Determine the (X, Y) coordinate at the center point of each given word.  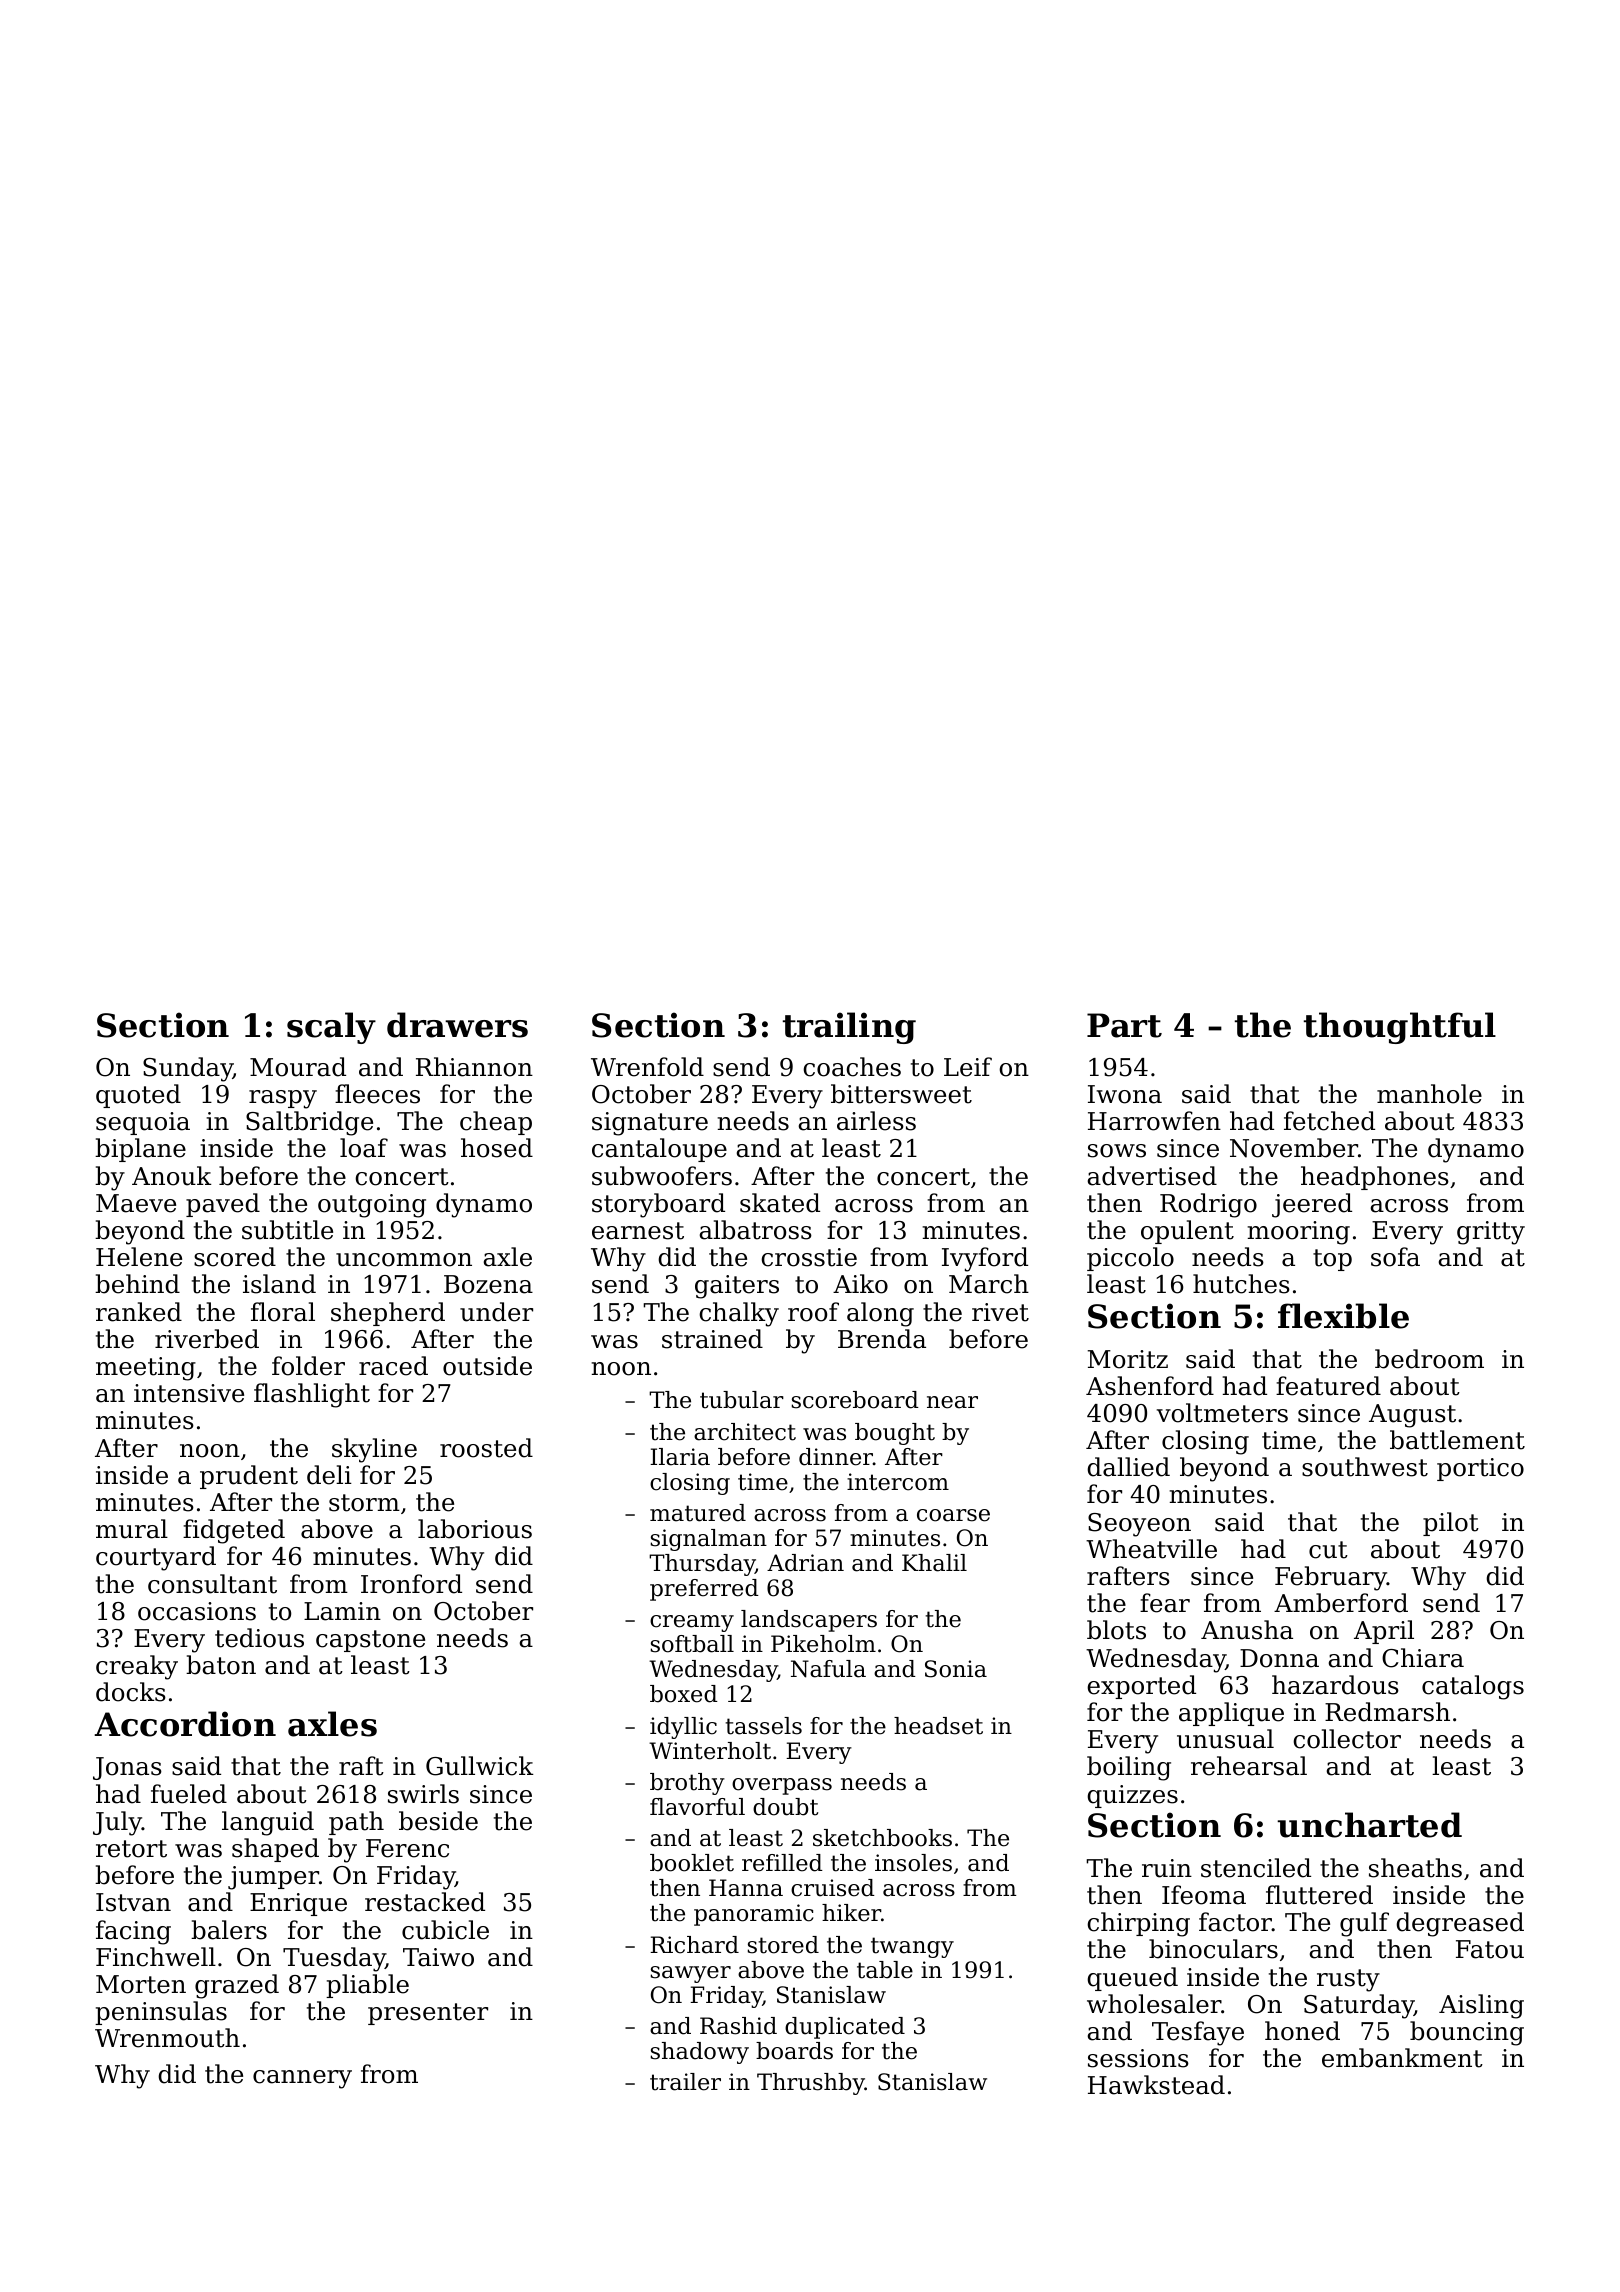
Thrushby (811, 2084)
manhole (1429, 1094)
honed (1302, 2031)
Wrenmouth (167, 2038)
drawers (457, 1025)
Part (1124, 1025)
